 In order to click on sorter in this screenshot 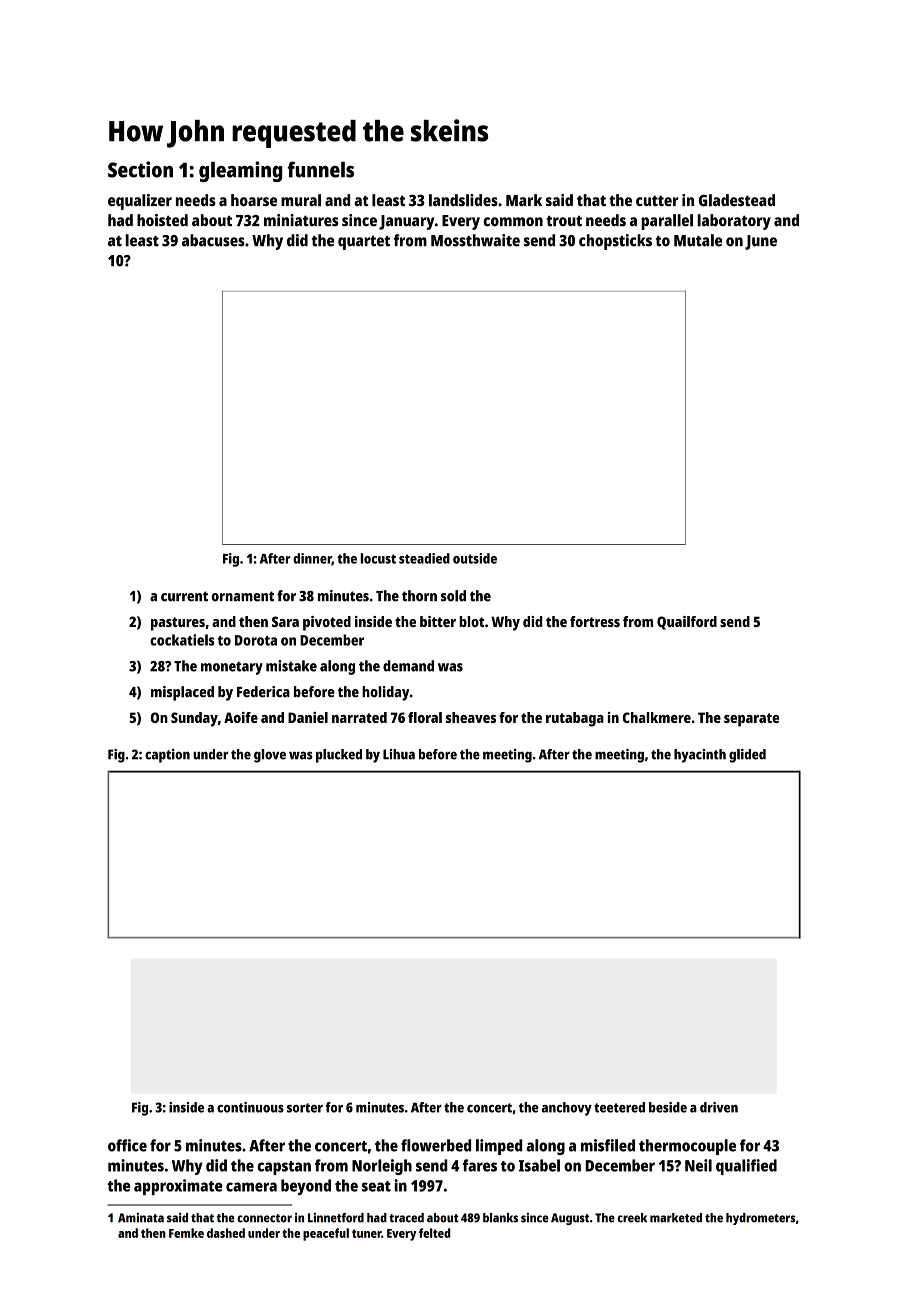, I will do `click(305, 1108)`.
